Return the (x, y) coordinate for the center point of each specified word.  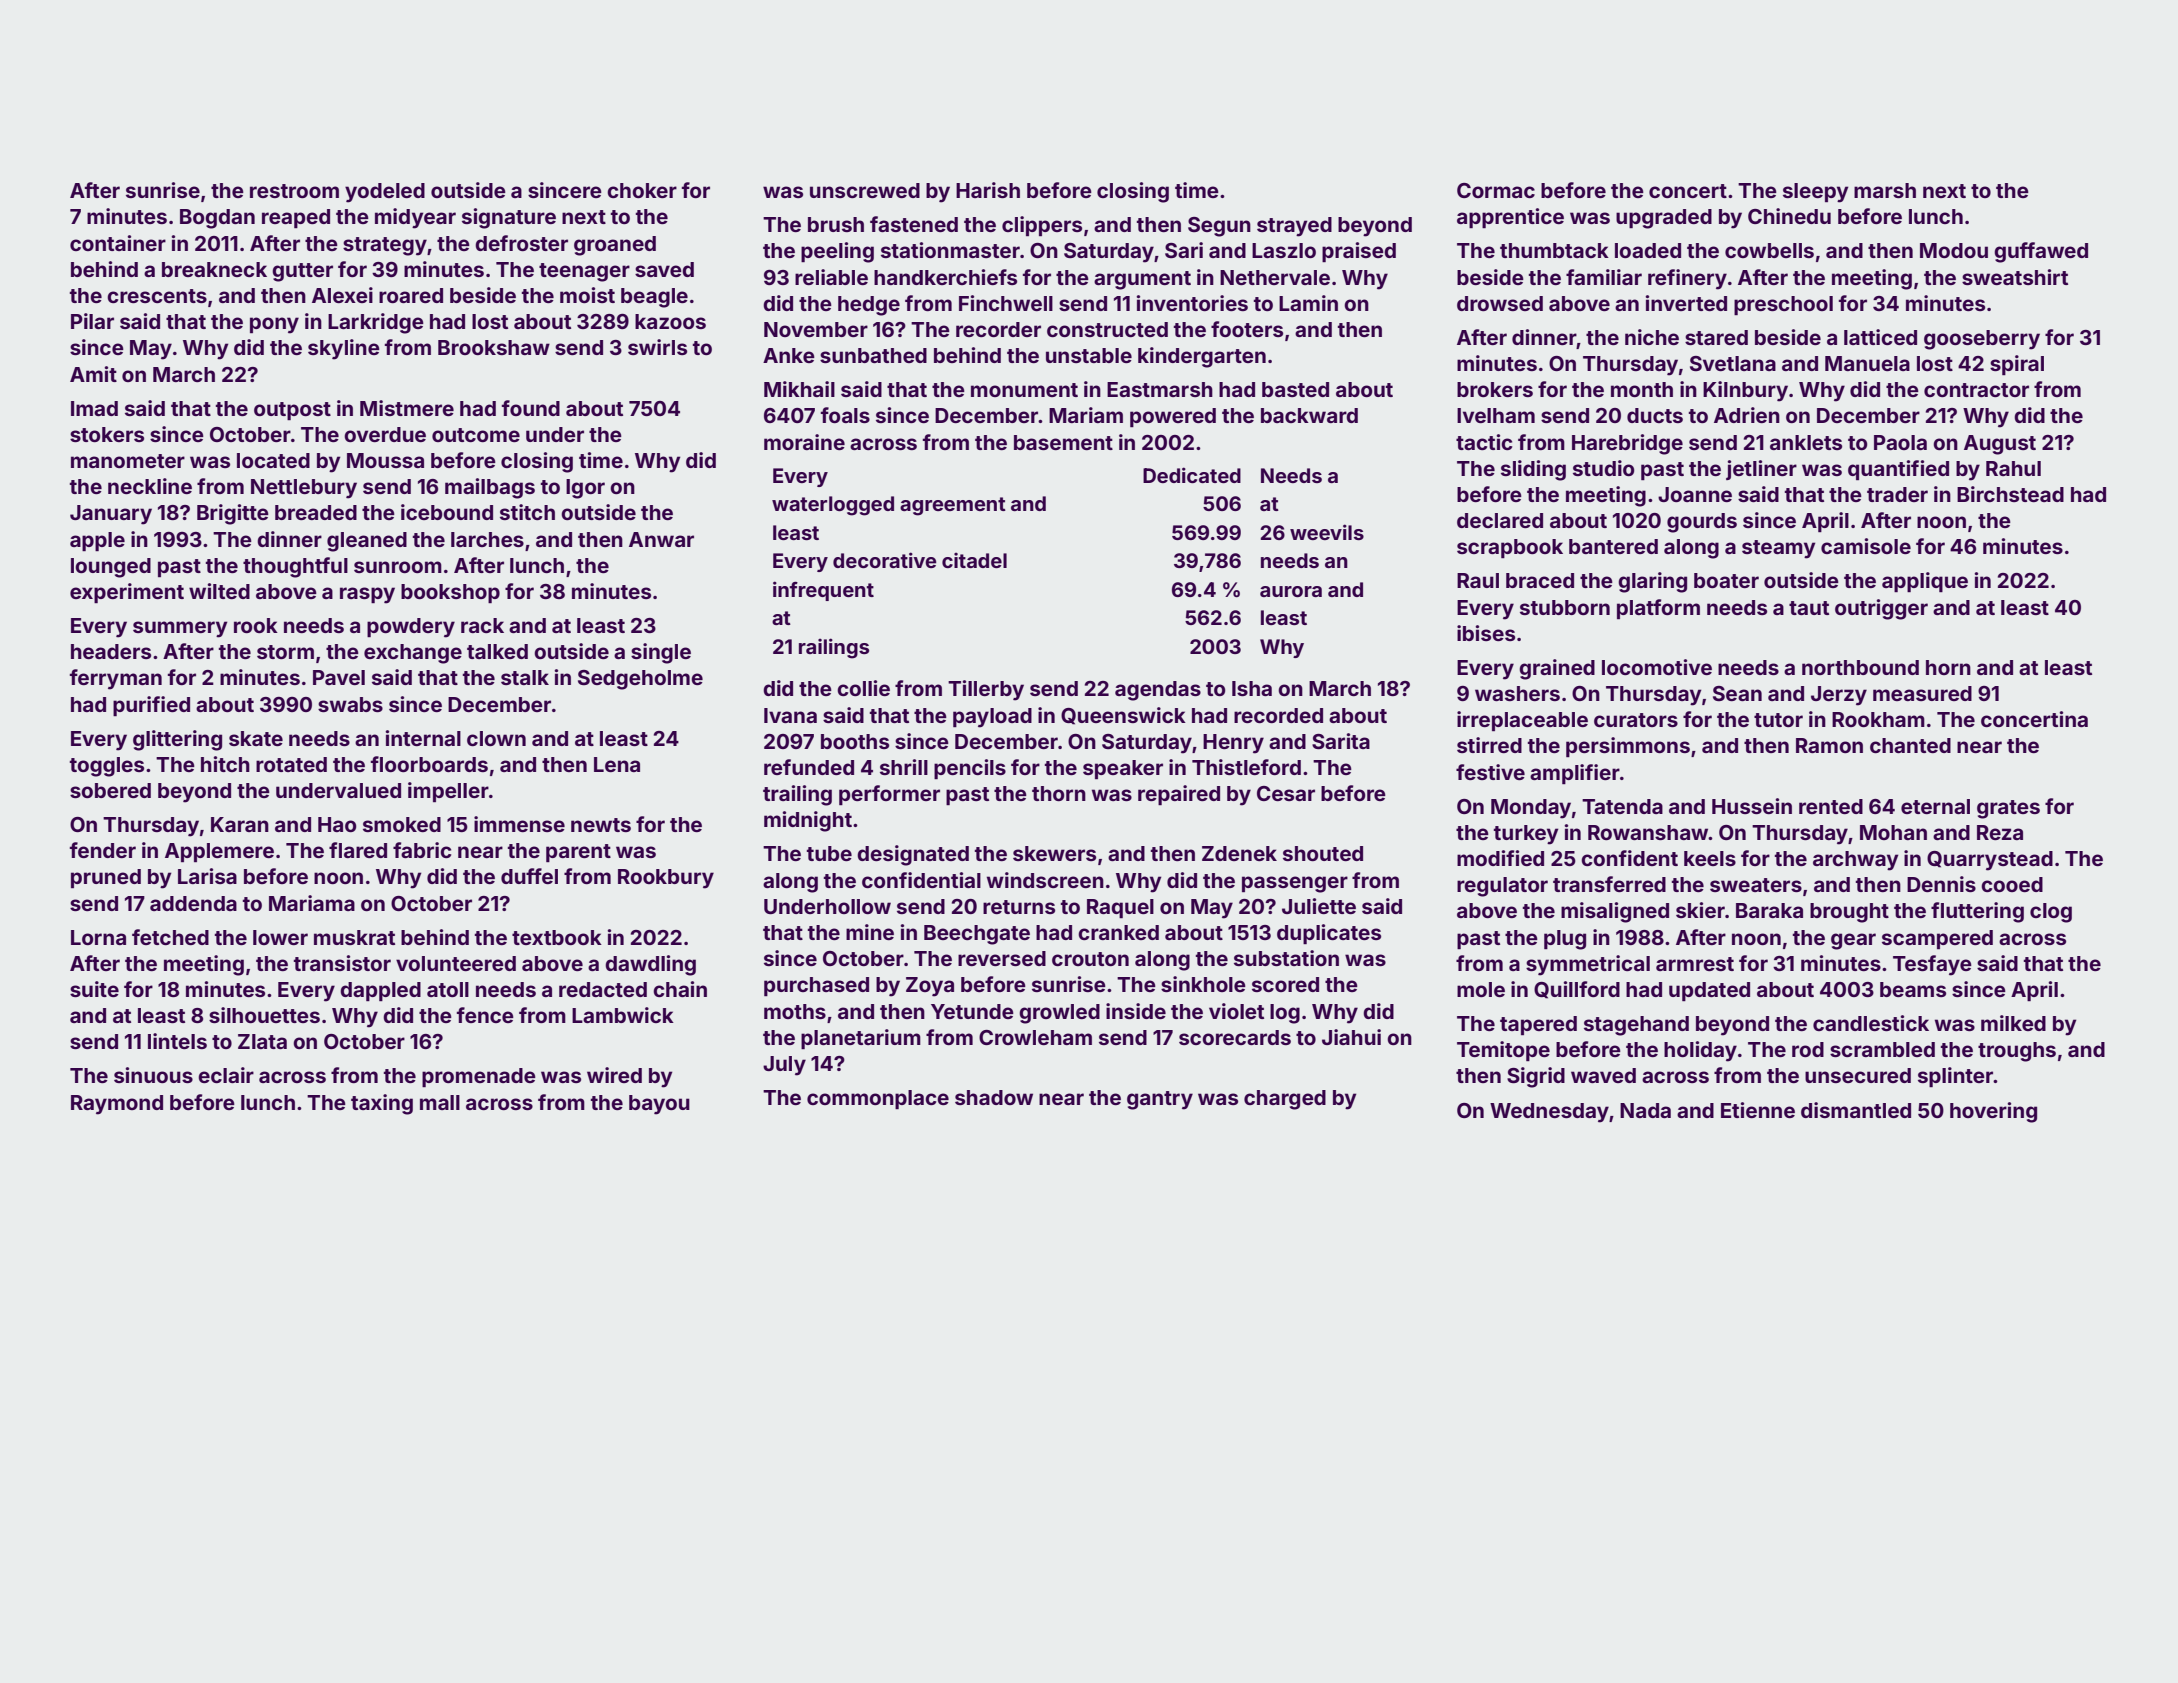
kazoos (670, 321)
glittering (177, 740)
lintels (177, 1041)
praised (1359, 252)
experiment (127, 593)
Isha (1252, 688)
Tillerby (986, 690)
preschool (1783, 305)
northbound (1860, 667)
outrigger (1881, 609)
